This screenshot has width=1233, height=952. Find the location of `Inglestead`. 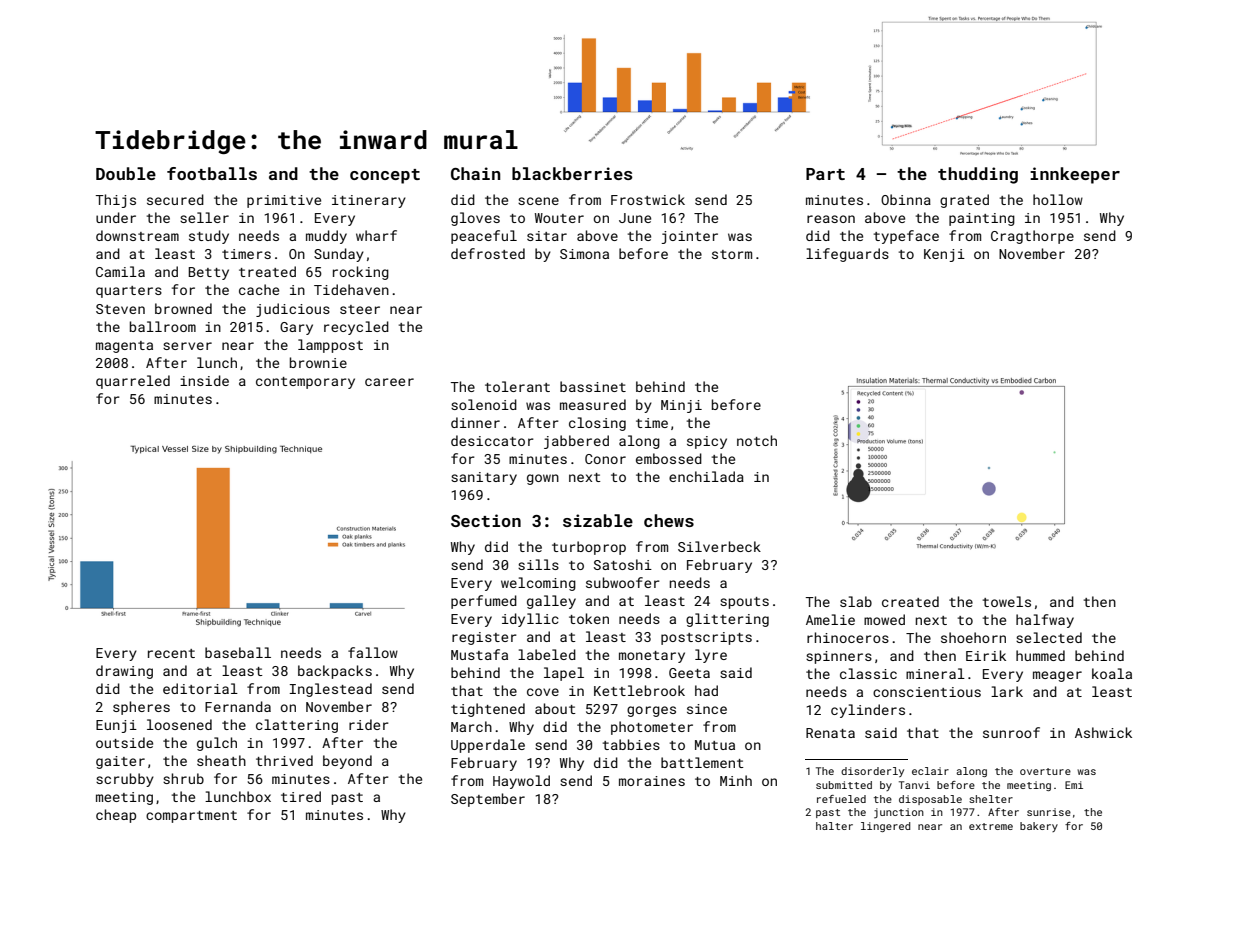

Inglestead is located at coordinates (331, 690).
